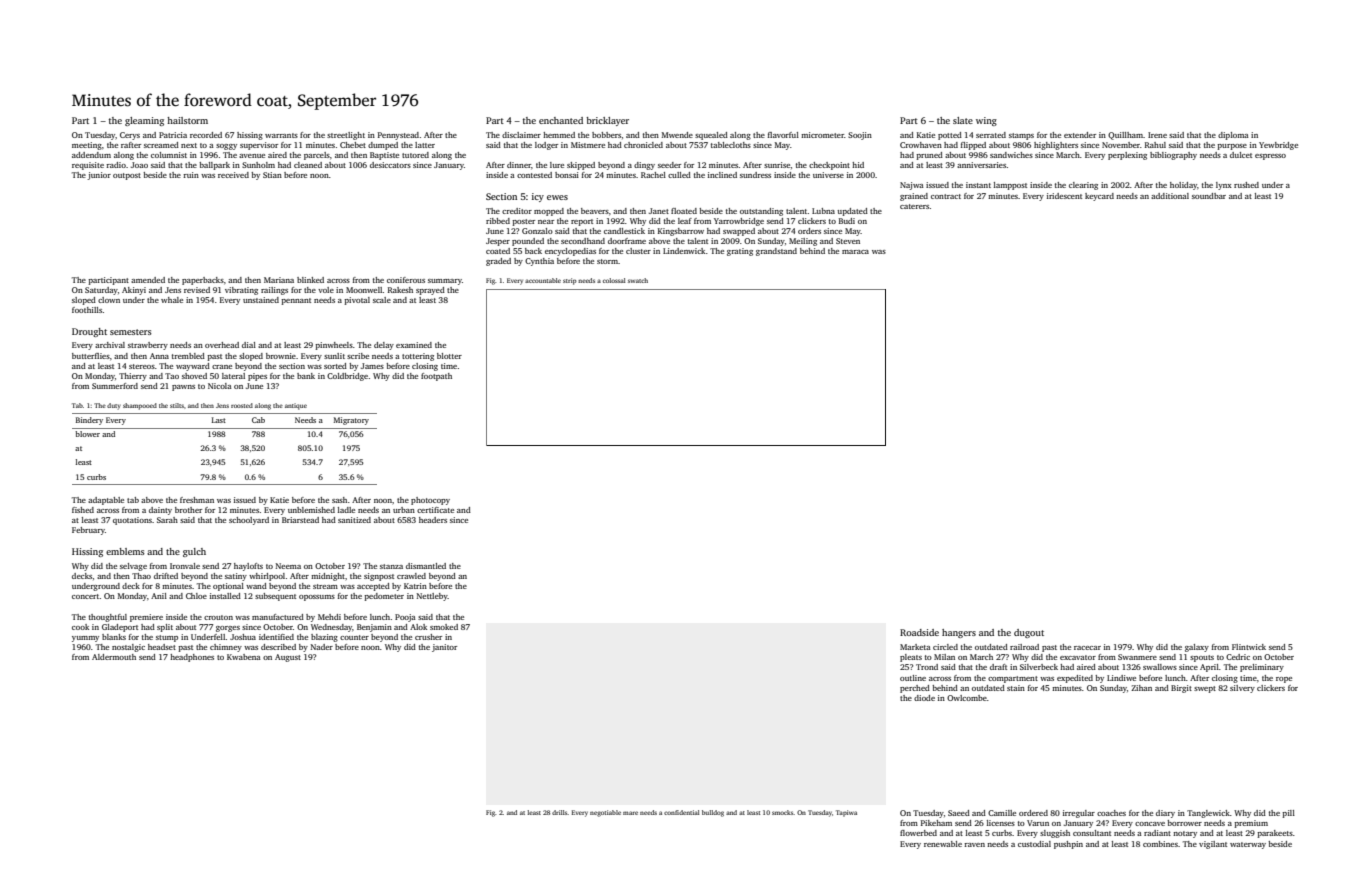  Describe the element at coordinates (919, 632) in the image. I see `Roadside` at that location.
